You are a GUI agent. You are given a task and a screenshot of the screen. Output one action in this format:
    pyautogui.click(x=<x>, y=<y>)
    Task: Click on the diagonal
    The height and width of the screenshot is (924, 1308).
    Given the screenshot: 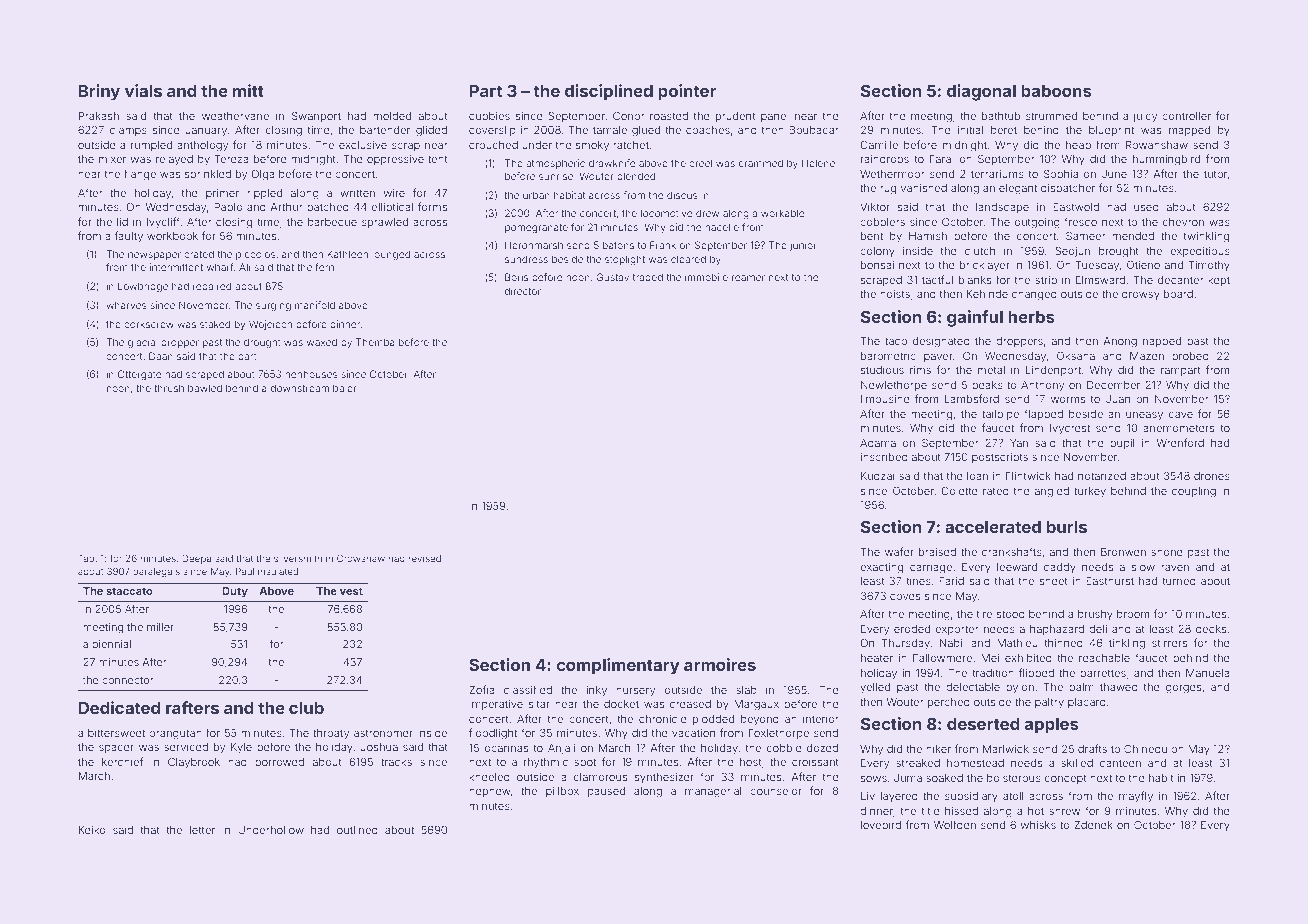 What is the action you would take?
    pyautogui.click(x=981, y=92)
